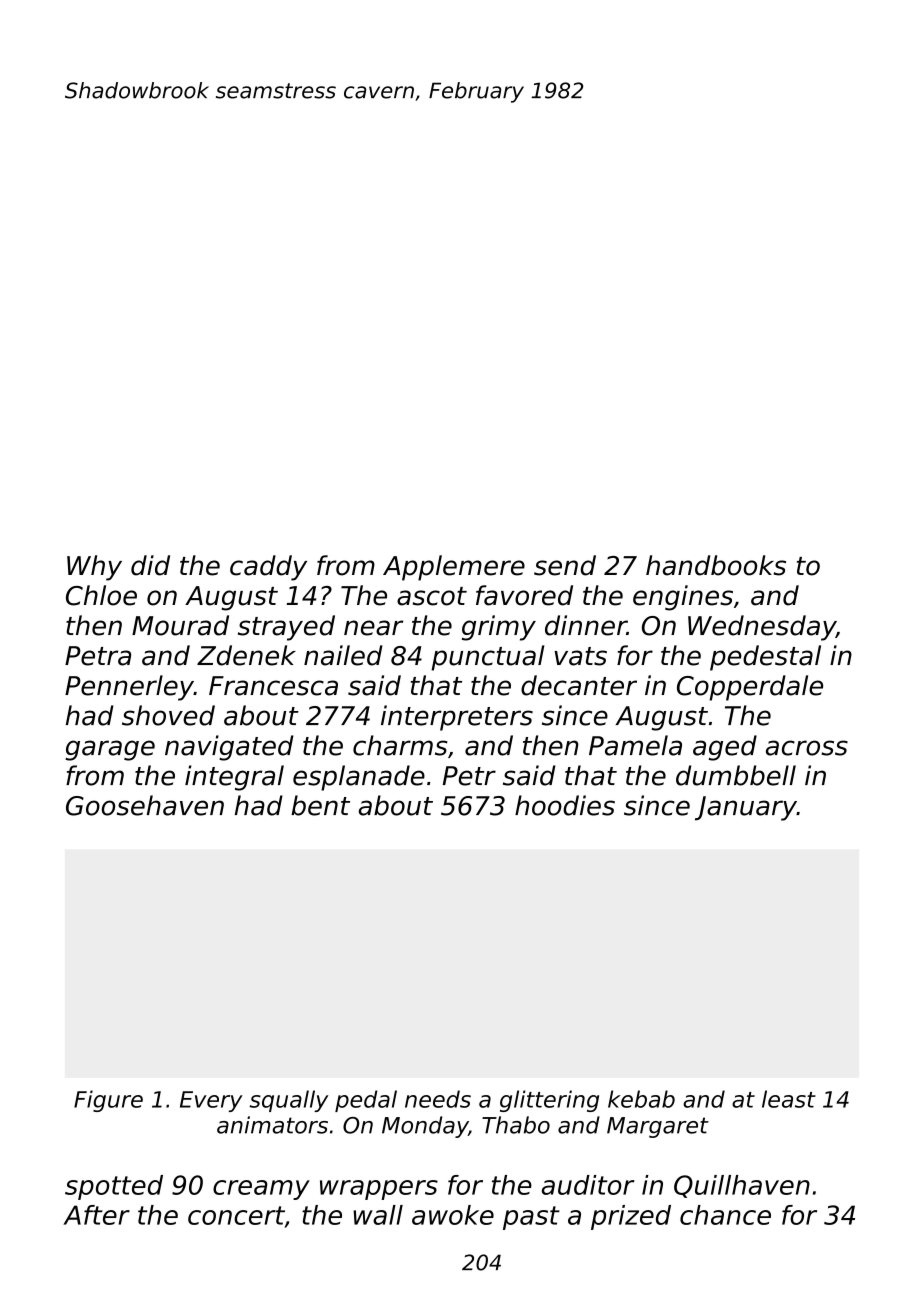  I want to click on Every, so click(211, 1101).
